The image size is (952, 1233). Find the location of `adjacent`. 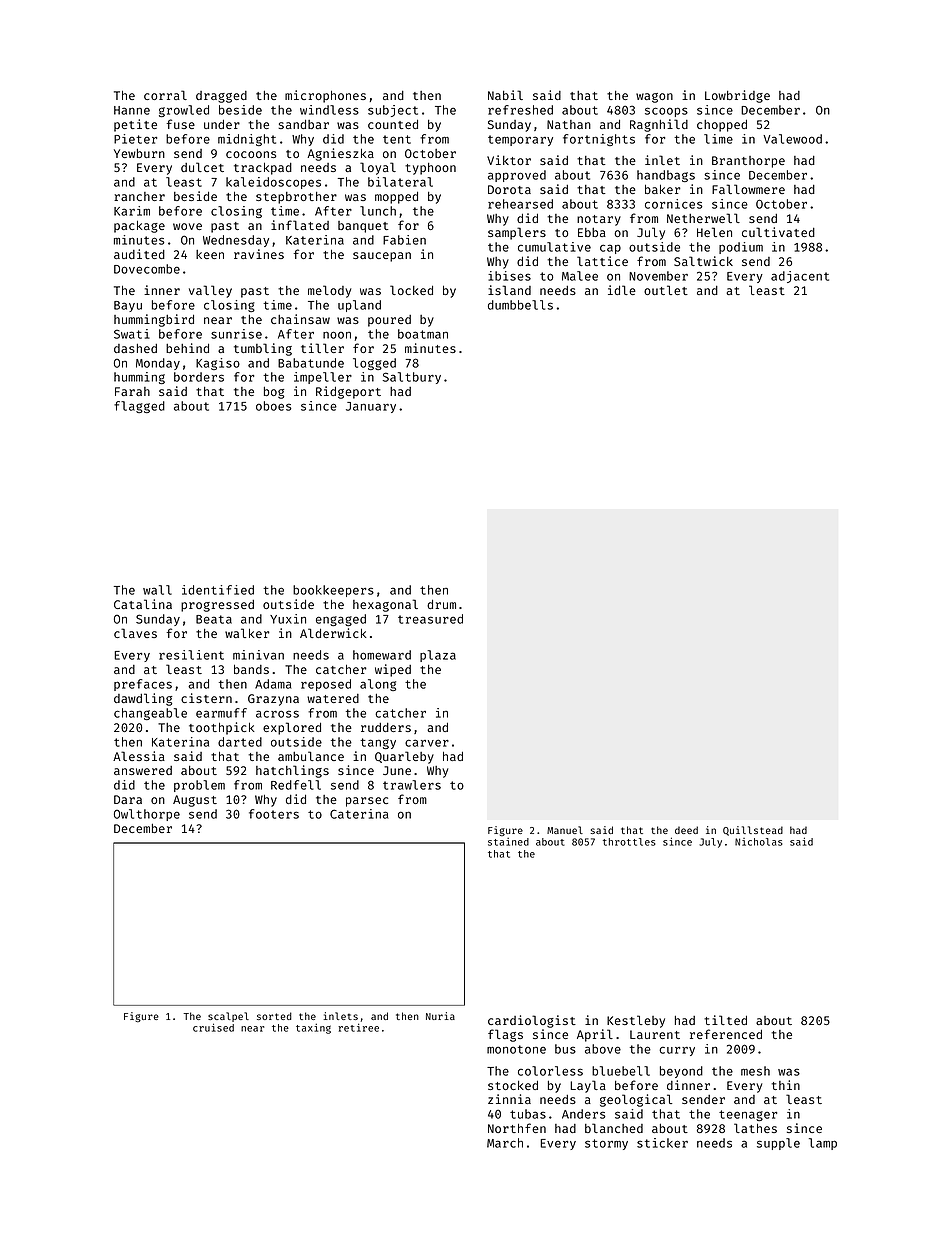

adjacent is located at coordinates (800, 277).
